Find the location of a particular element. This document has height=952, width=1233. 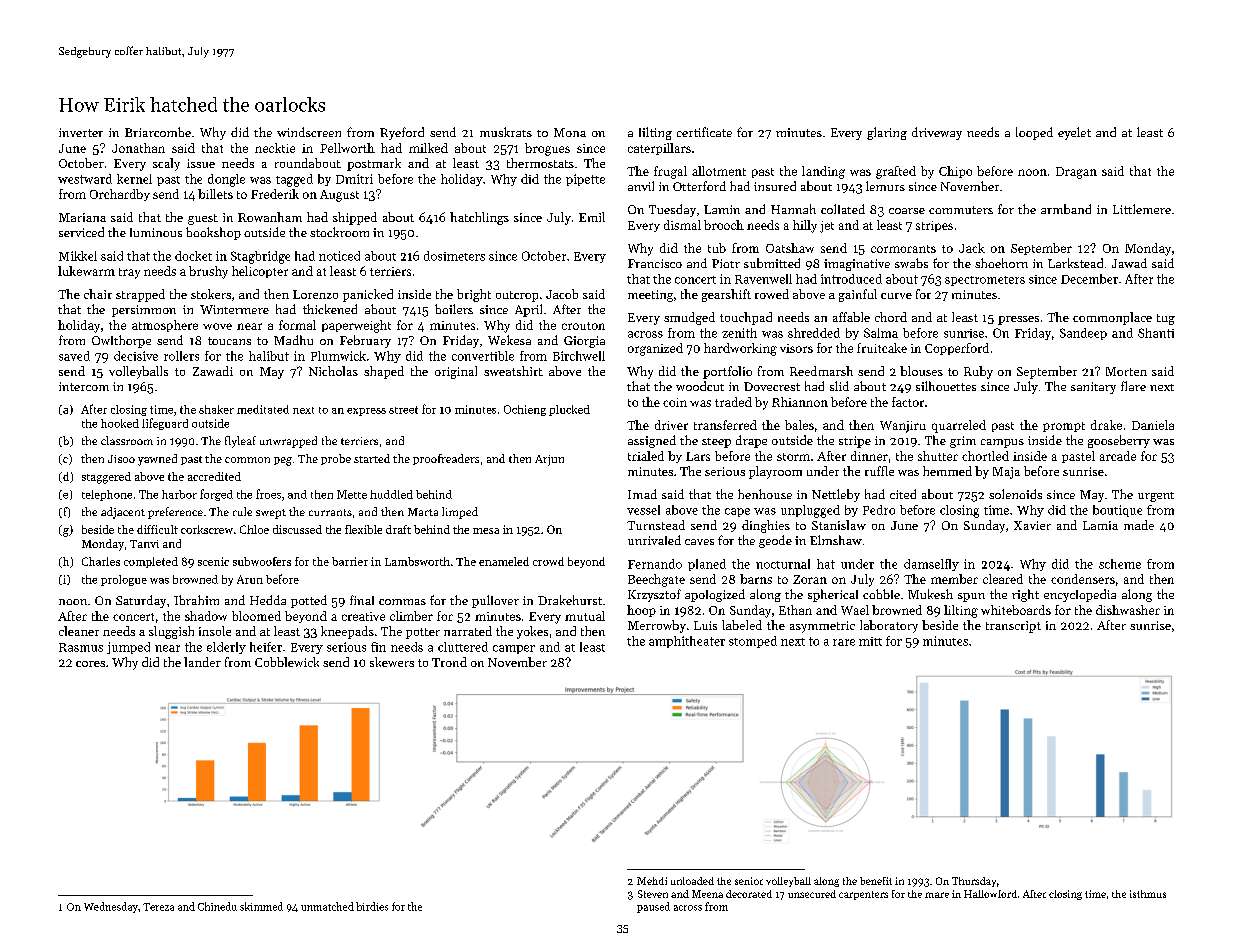

Hallowford is located at coordinates (990, 894).
